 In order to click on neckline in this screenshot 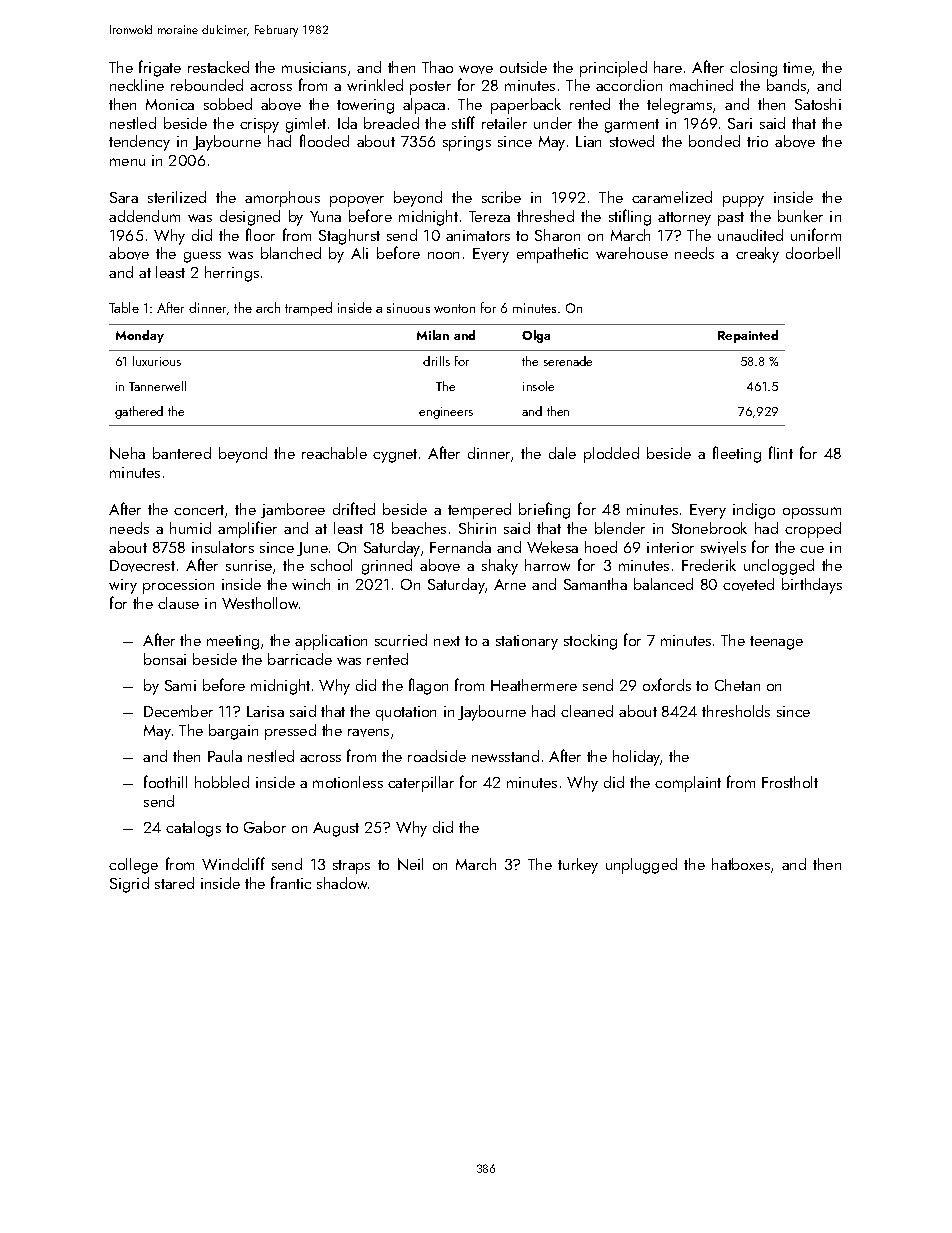, I will do `click(137, 85)`.
